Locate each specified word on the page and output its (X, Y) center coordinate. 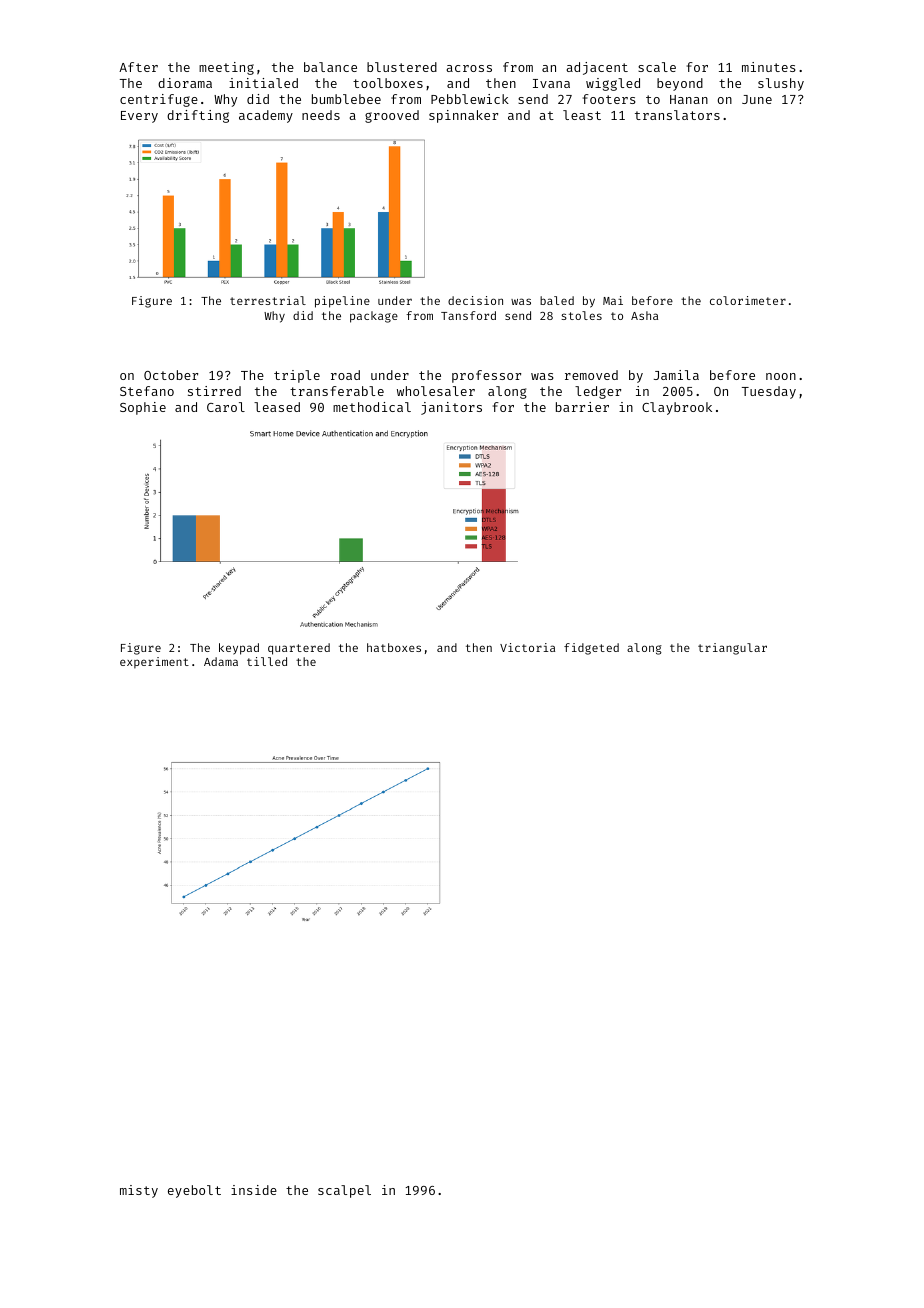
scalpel (344, 1191)
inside (254, 1190)
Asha (644, 315)
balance (330, 67)
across (469, 68)
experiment (154, 663)
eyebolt (194, 1191)
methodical (372, 407)
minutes (769, 67)
